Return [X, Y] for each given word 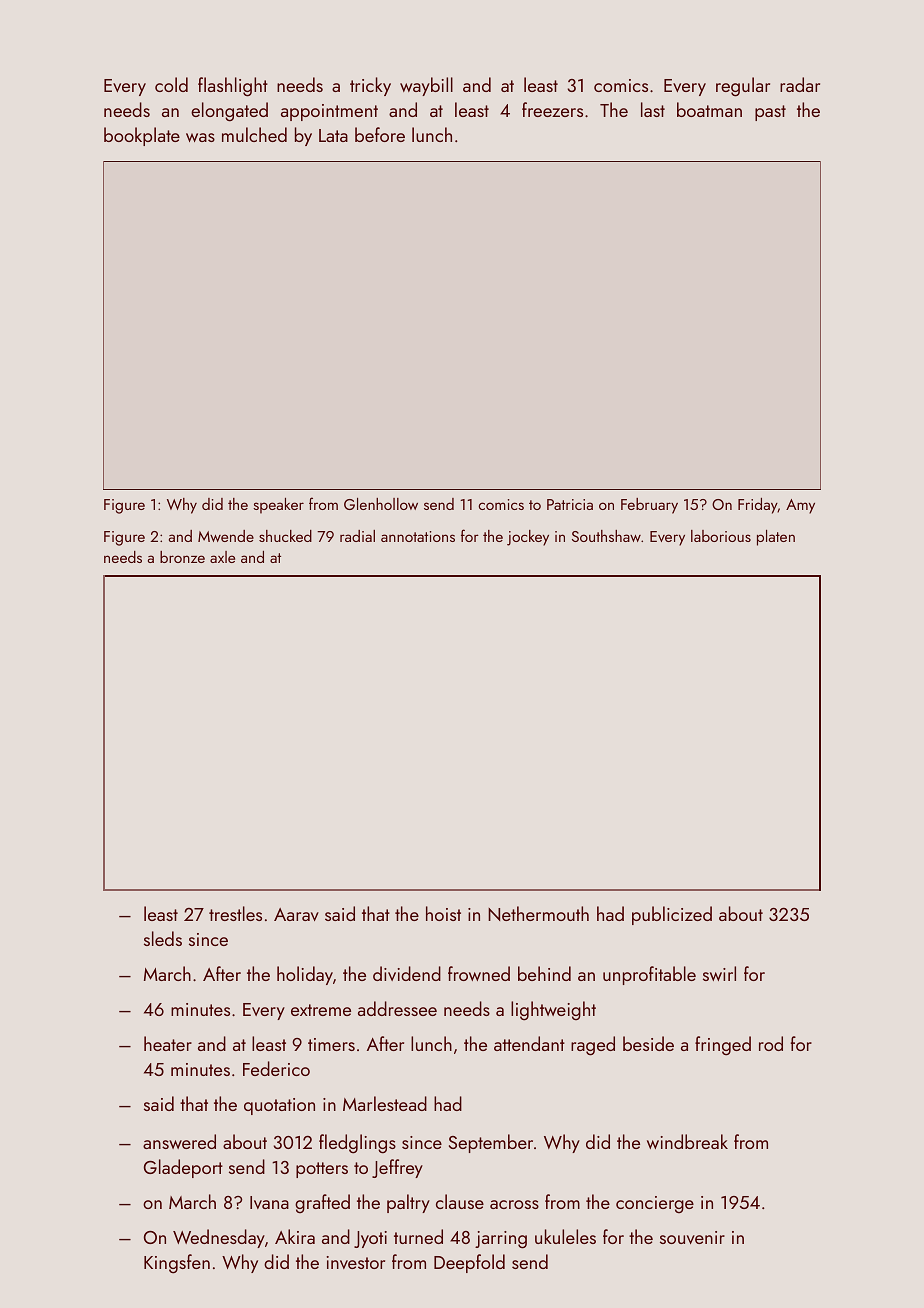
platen [776, 538]
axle [222, 557]
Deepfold [469, 1263]
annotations [418, 536]
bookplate [142, 136]
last [653, 109]
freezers [552, 109]
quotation [279, 1106]
